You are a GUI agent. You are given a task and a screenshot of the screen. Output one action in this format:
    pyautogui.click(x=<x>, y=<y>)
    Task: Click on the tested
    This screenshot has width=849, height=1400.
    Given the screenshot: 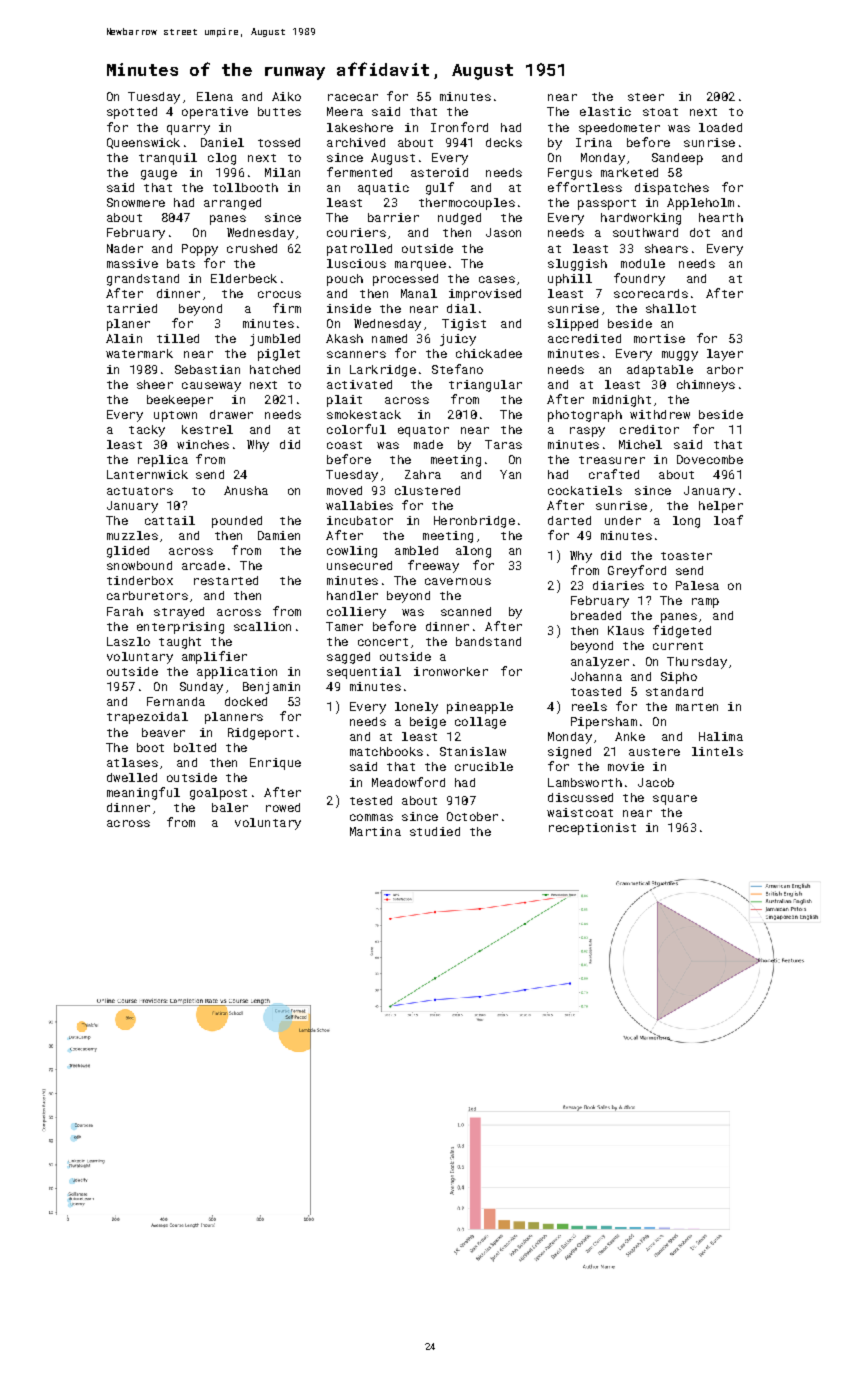 What is the action you would take?
    pyautogui.click(x=371, y=800)
